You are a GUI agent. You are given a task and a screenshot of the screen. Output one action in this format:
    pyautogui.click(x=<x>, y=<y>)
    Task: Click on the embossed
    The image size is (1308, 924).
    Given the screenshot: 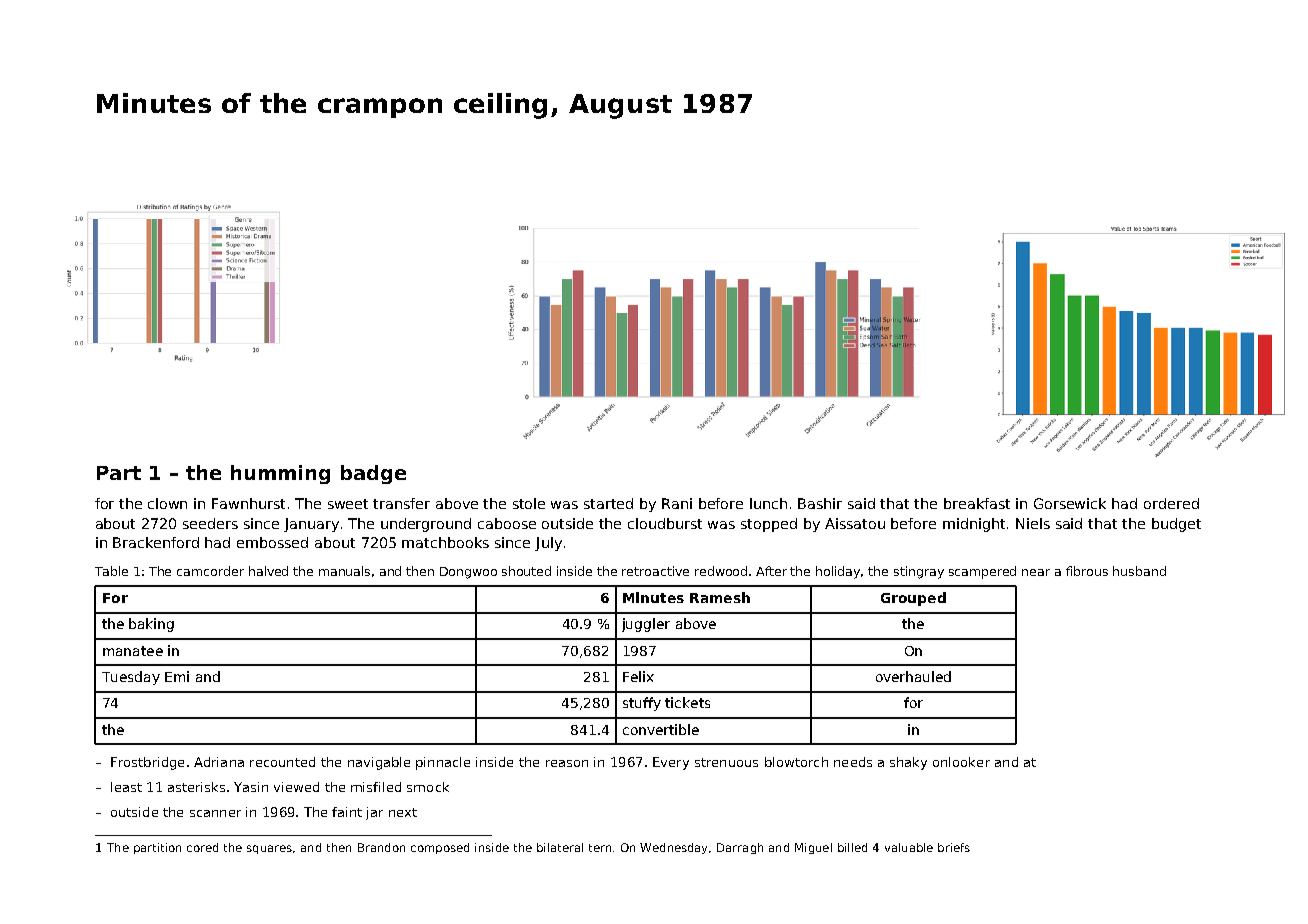 What is the action you would take?
    pyautogui.click(x=272, y=542)
